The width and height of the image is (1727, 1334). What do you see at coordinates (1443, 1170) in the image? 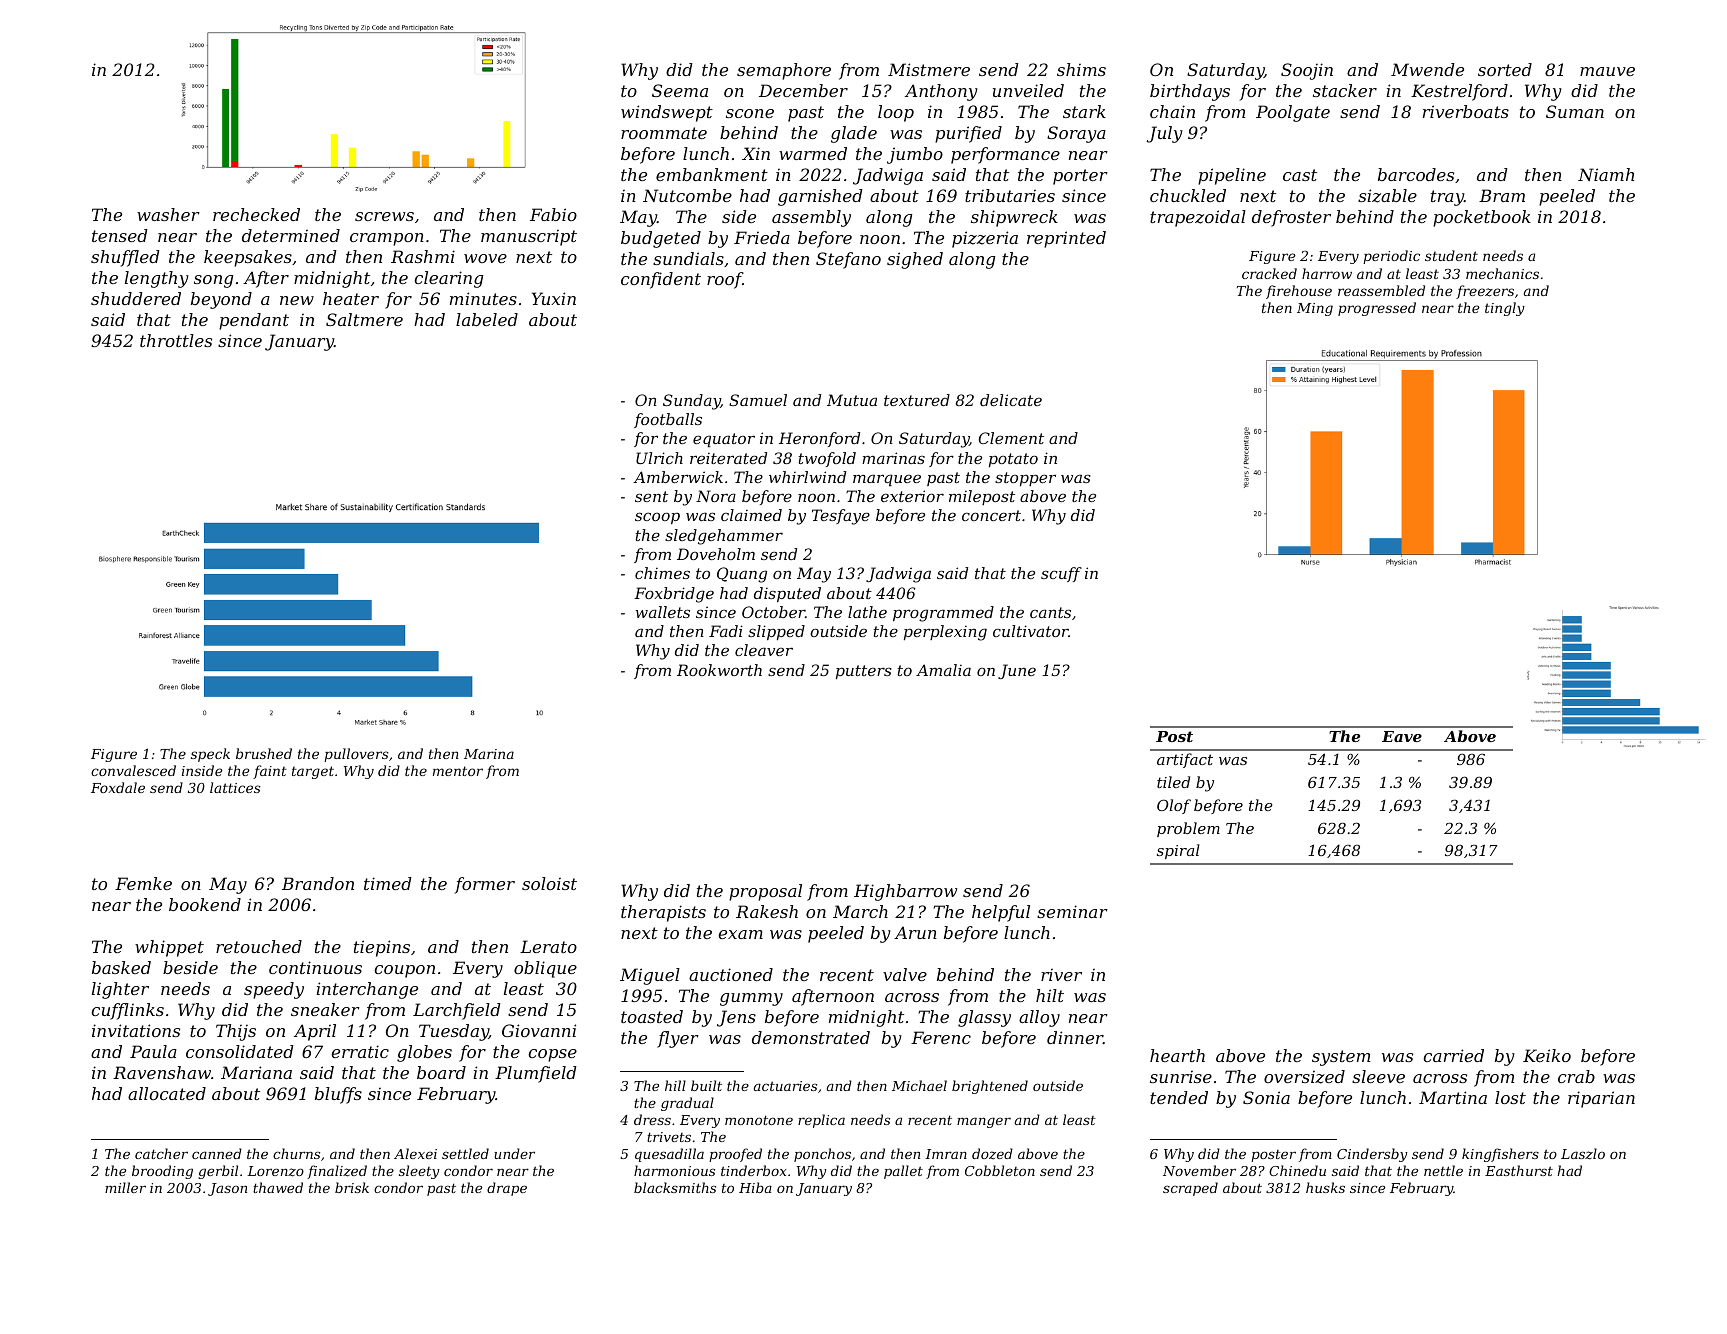
I see `nettle` at bounding box center [1443, 1170].
